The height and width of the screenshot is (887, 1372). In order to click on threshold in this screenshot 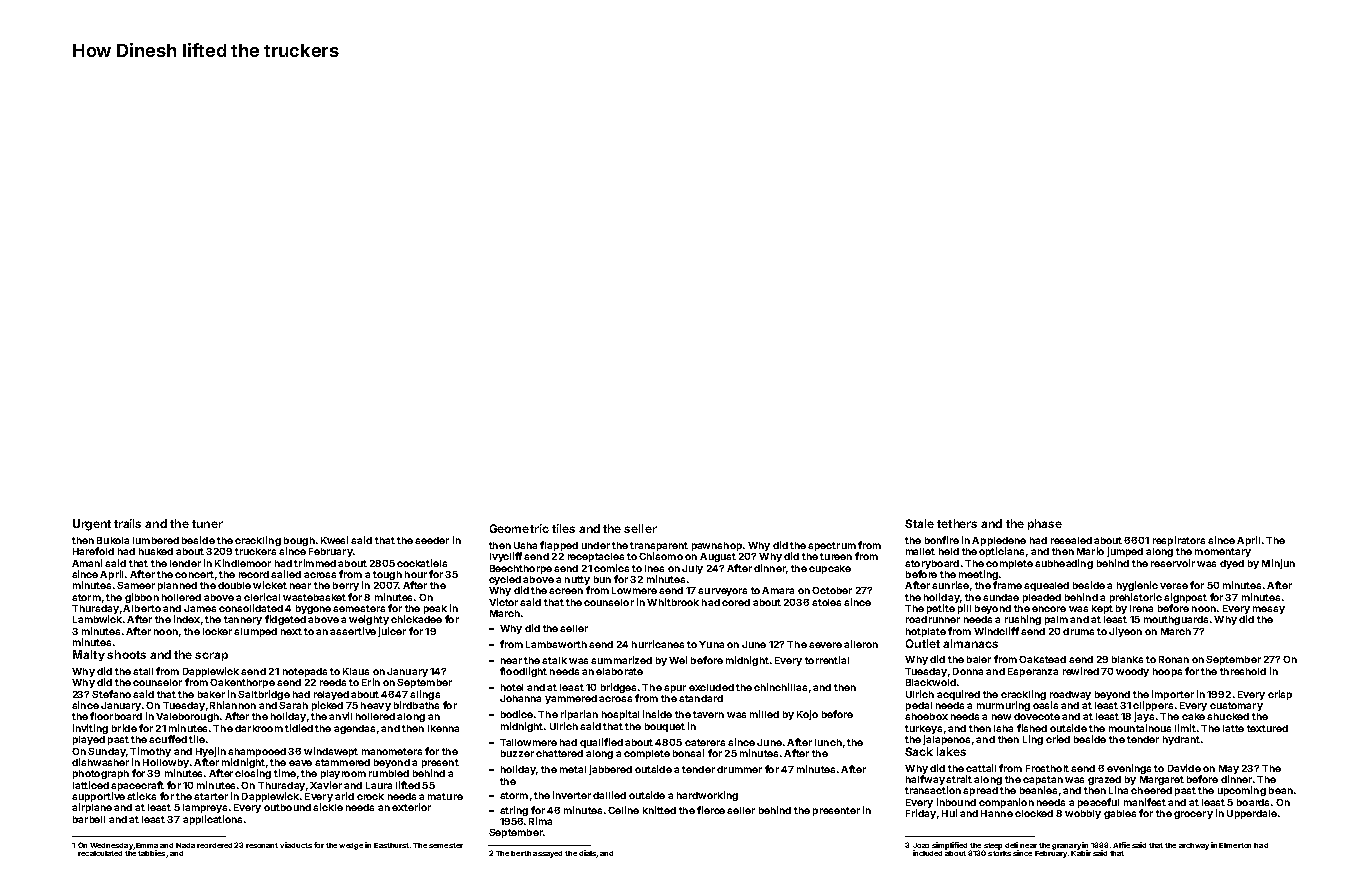, I will do `click(1243, 671)`.
